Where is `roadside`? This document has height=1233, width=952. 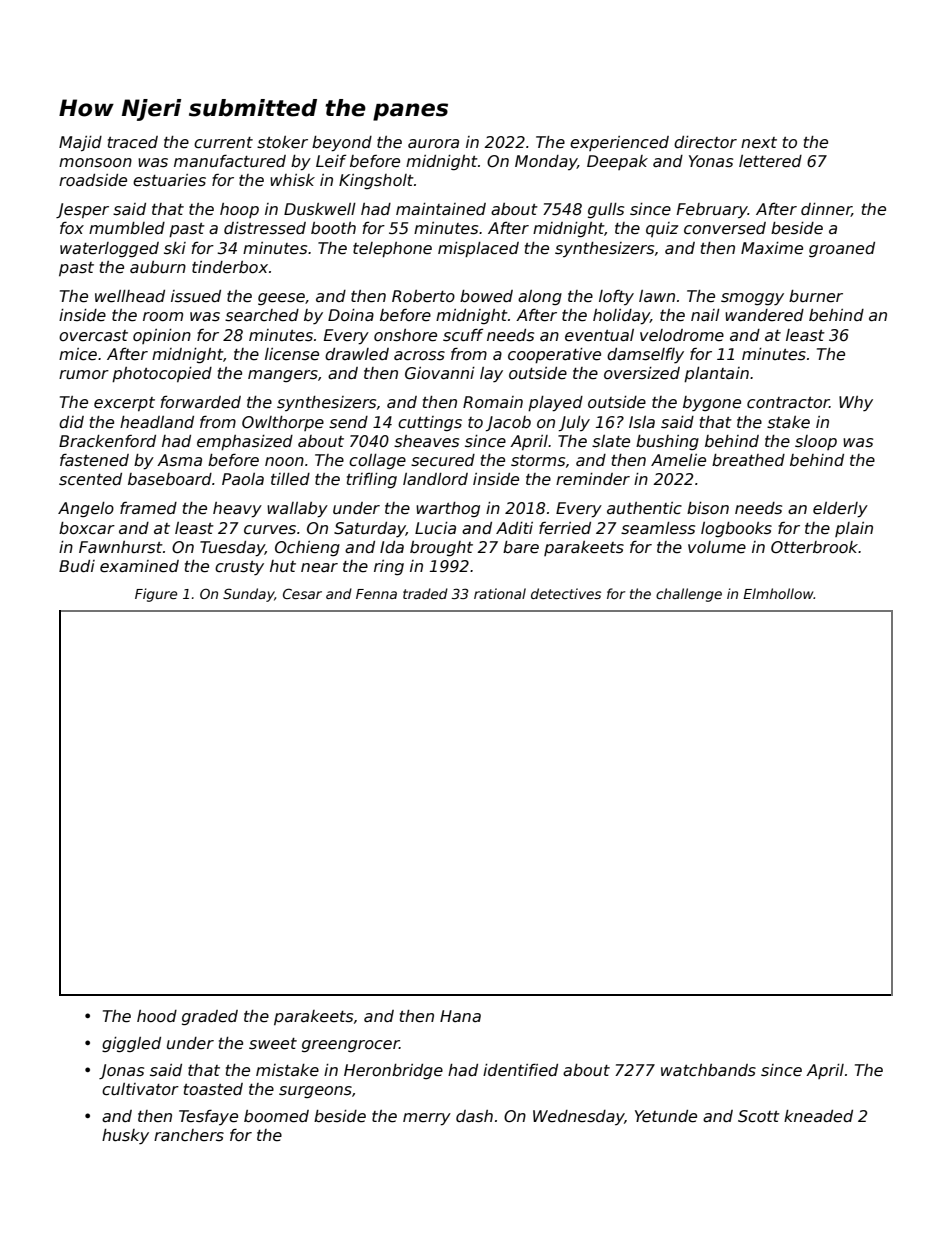 roadside is located at coordinates (93, 180).
